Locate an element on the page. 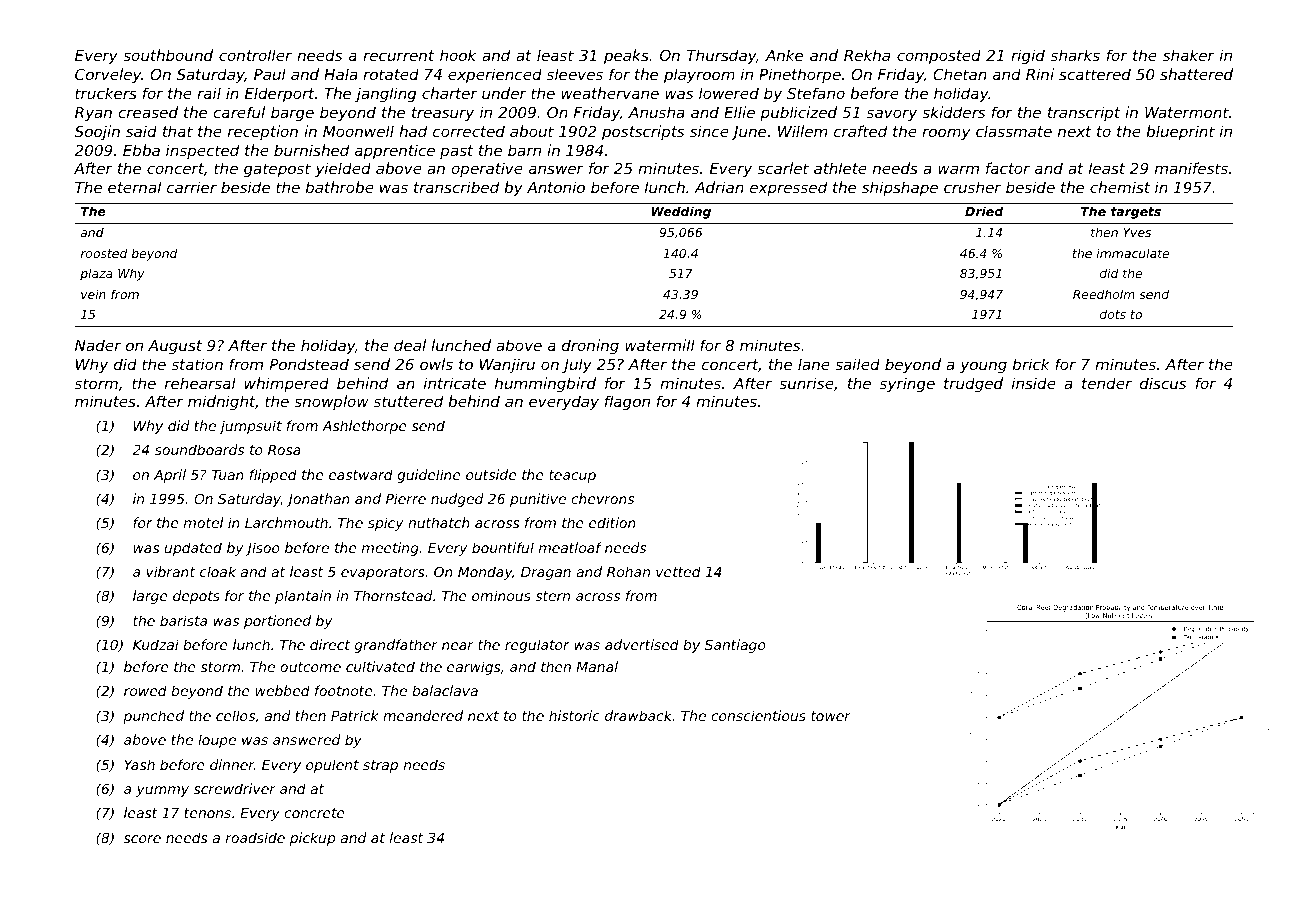  roadside is located at coordinates (255, 837).
